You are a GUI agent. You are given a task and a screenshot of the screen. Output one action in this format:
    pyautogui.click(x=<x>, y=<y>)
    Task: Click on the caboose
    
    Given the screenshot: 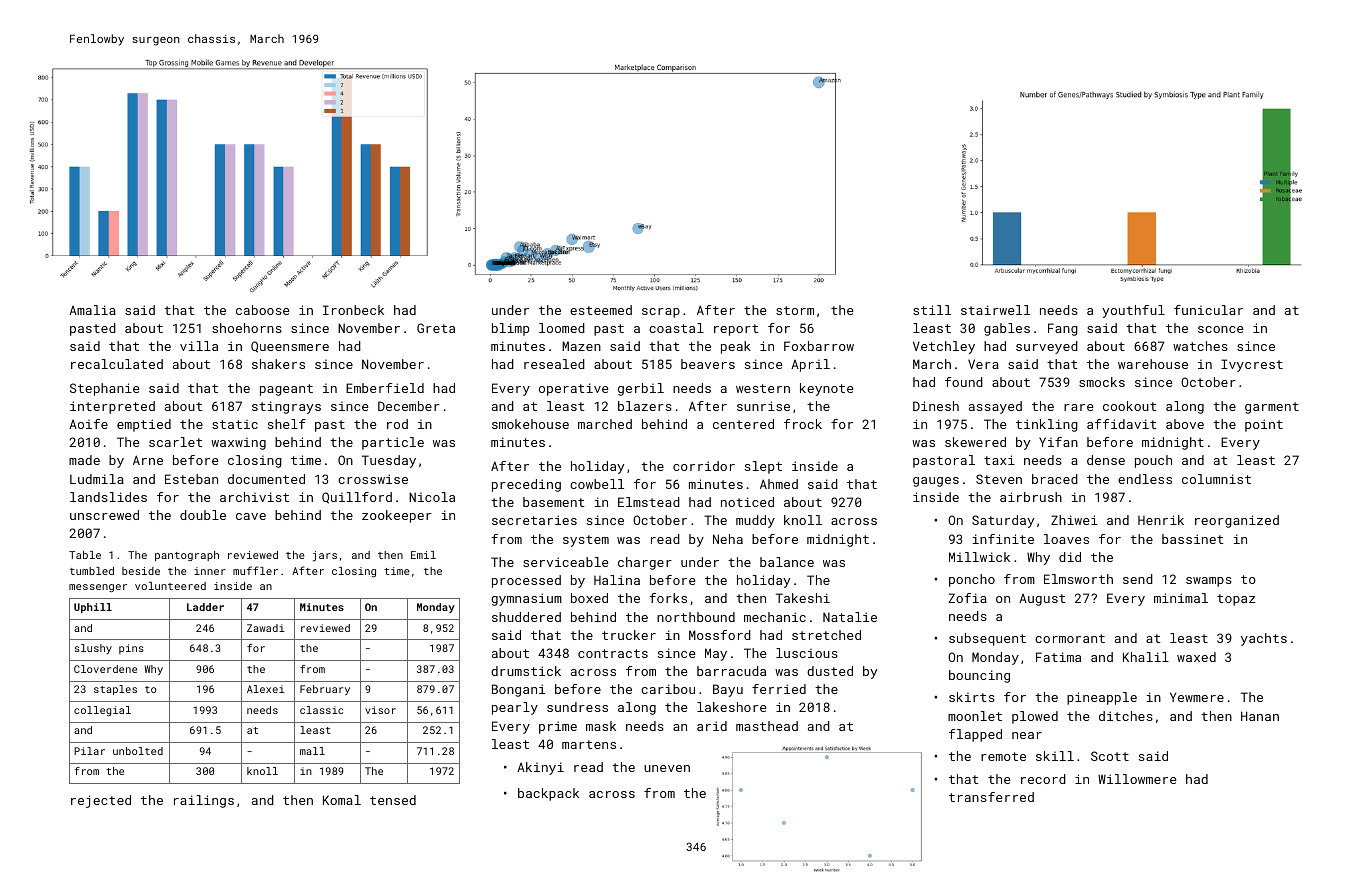 What is the action you would take?
    pyautogui.click(x=262, y=310)
